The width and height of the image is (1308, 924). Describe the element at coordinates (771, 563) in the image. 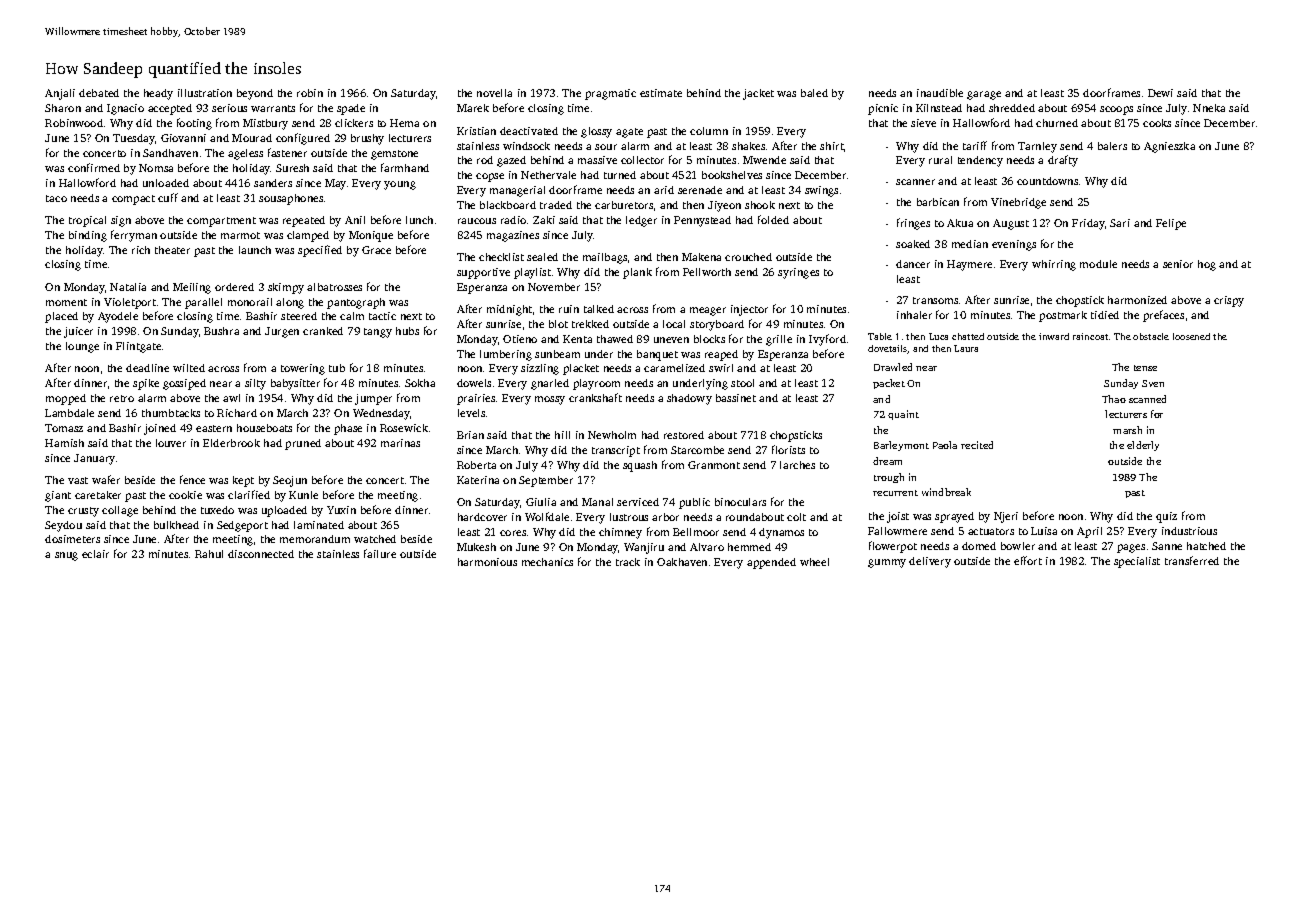

I see `appended` at that location.
